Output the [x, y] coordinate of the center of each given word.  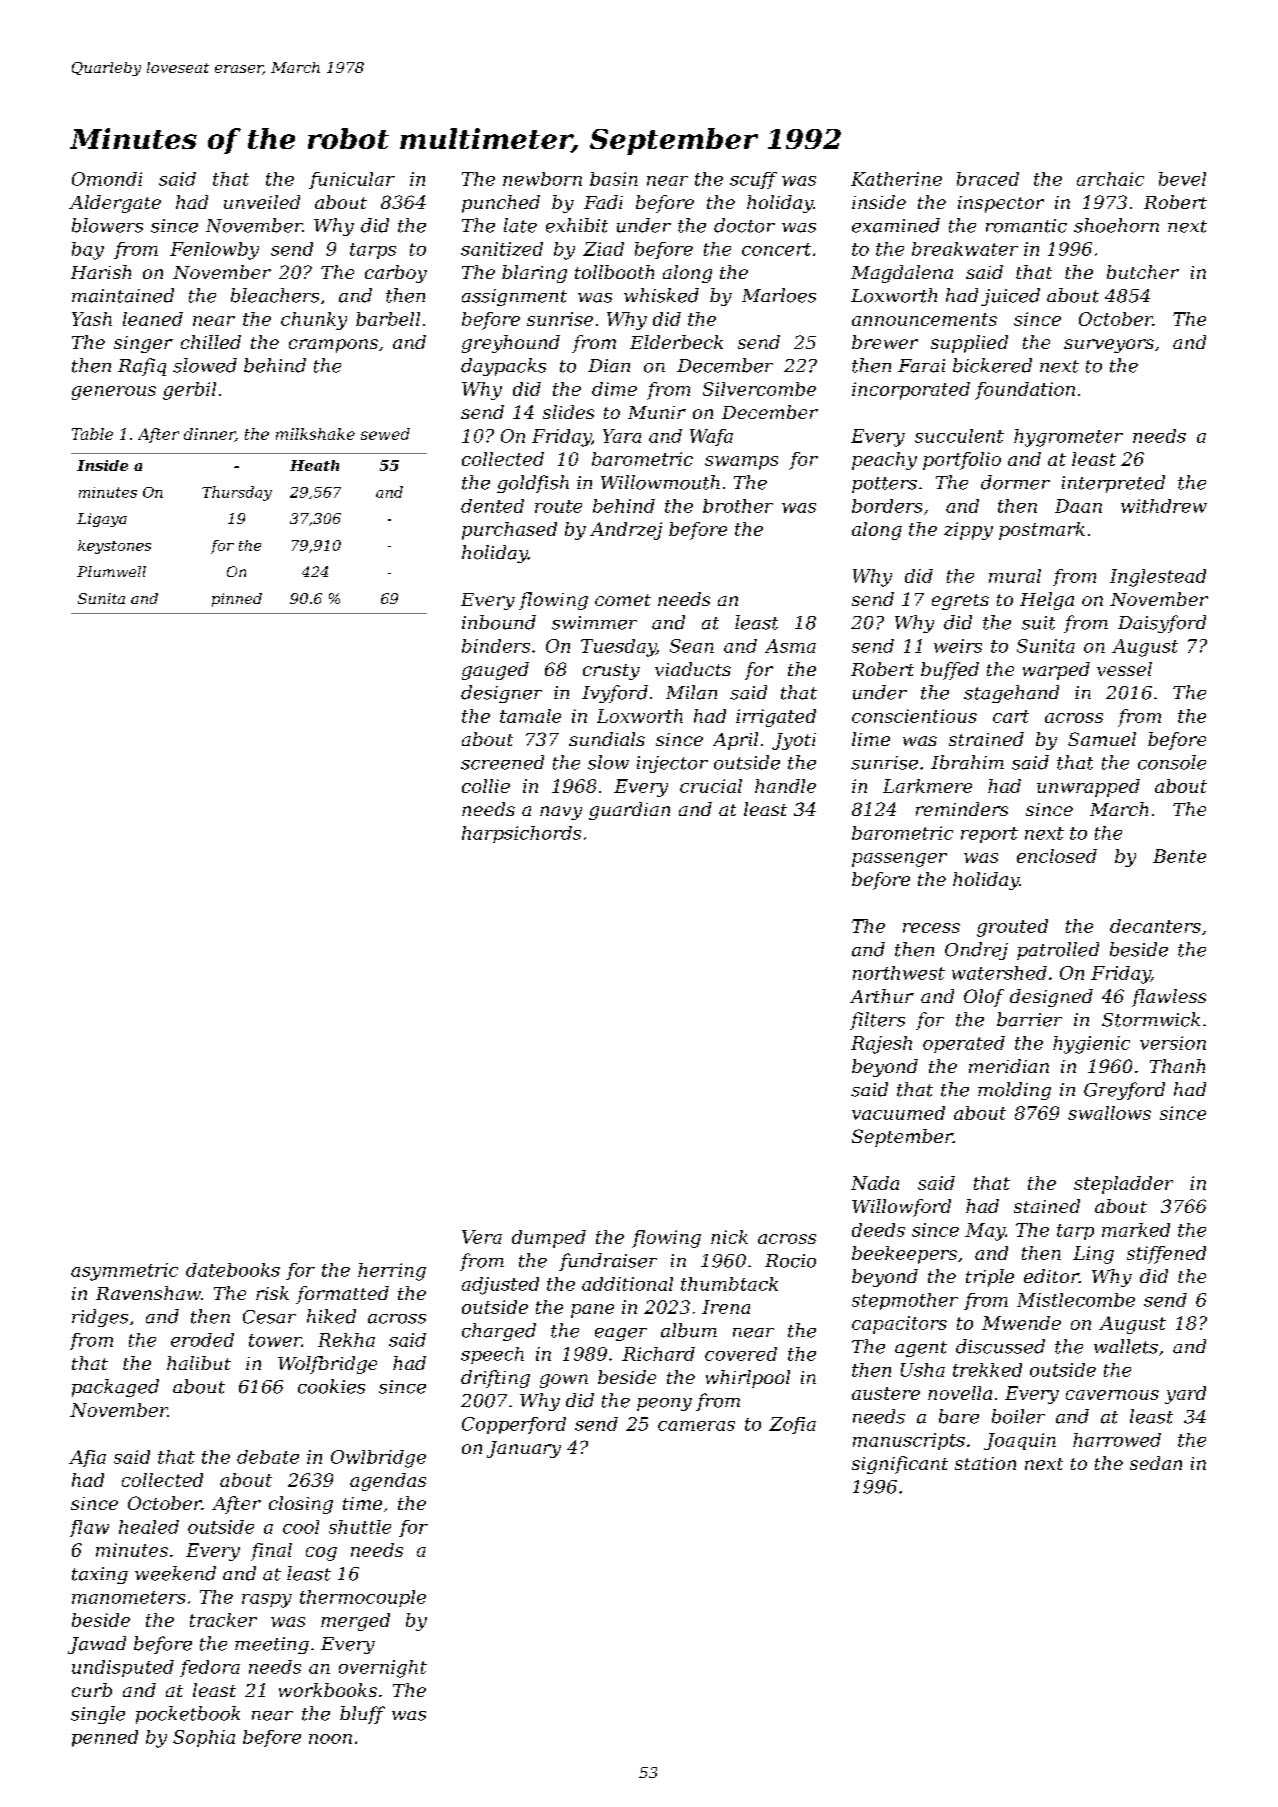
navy [561, 813]
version [1173, 1043]
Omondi [107, 179]
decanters [1155, 926]
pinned [237, 600]
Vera [482, 1237]
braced [988, 179]
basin [614, 179]
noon [330, 1739]
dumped [549, 1239]
